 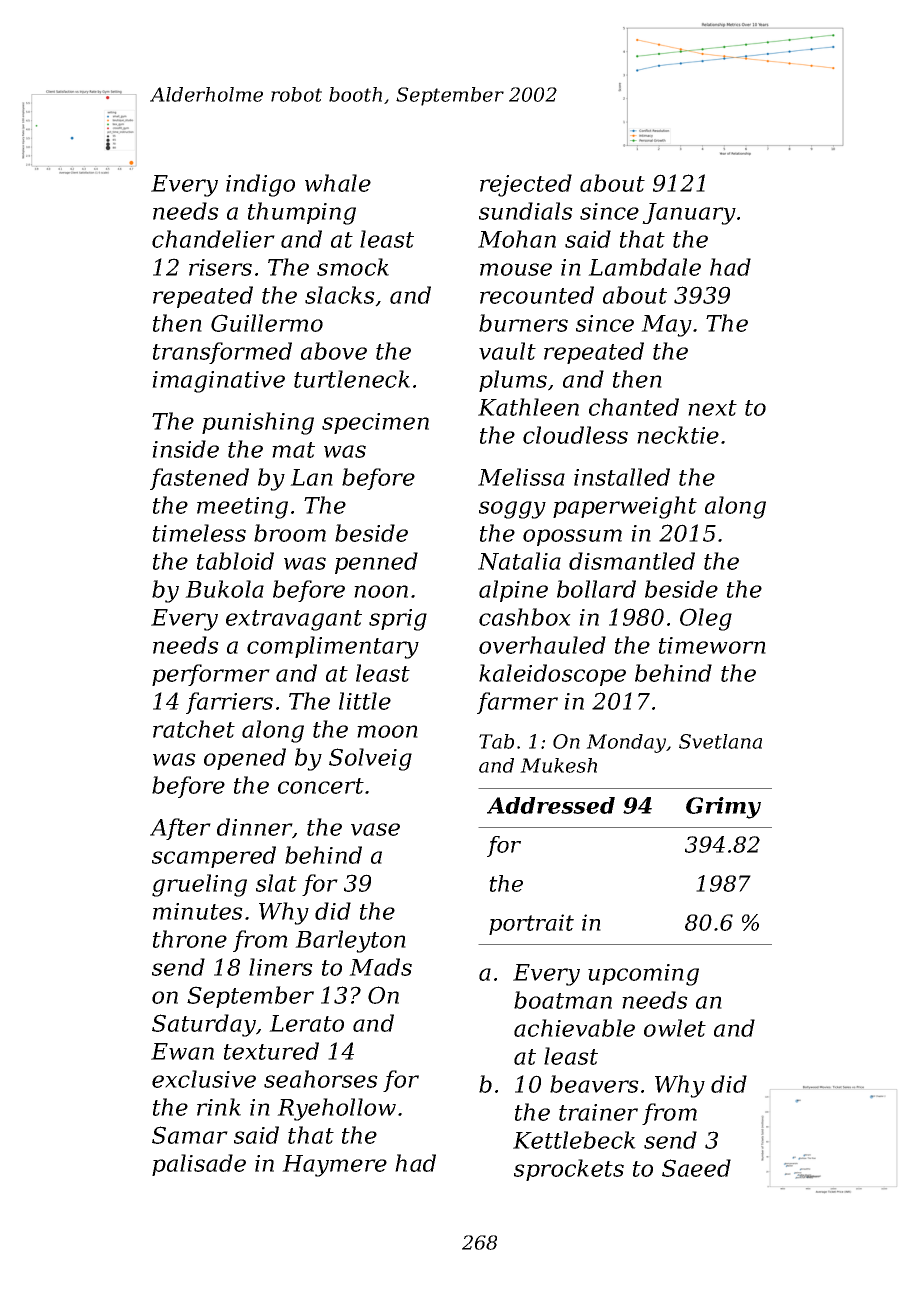 I want to click on ratchet, so click(x=194, y=729).
